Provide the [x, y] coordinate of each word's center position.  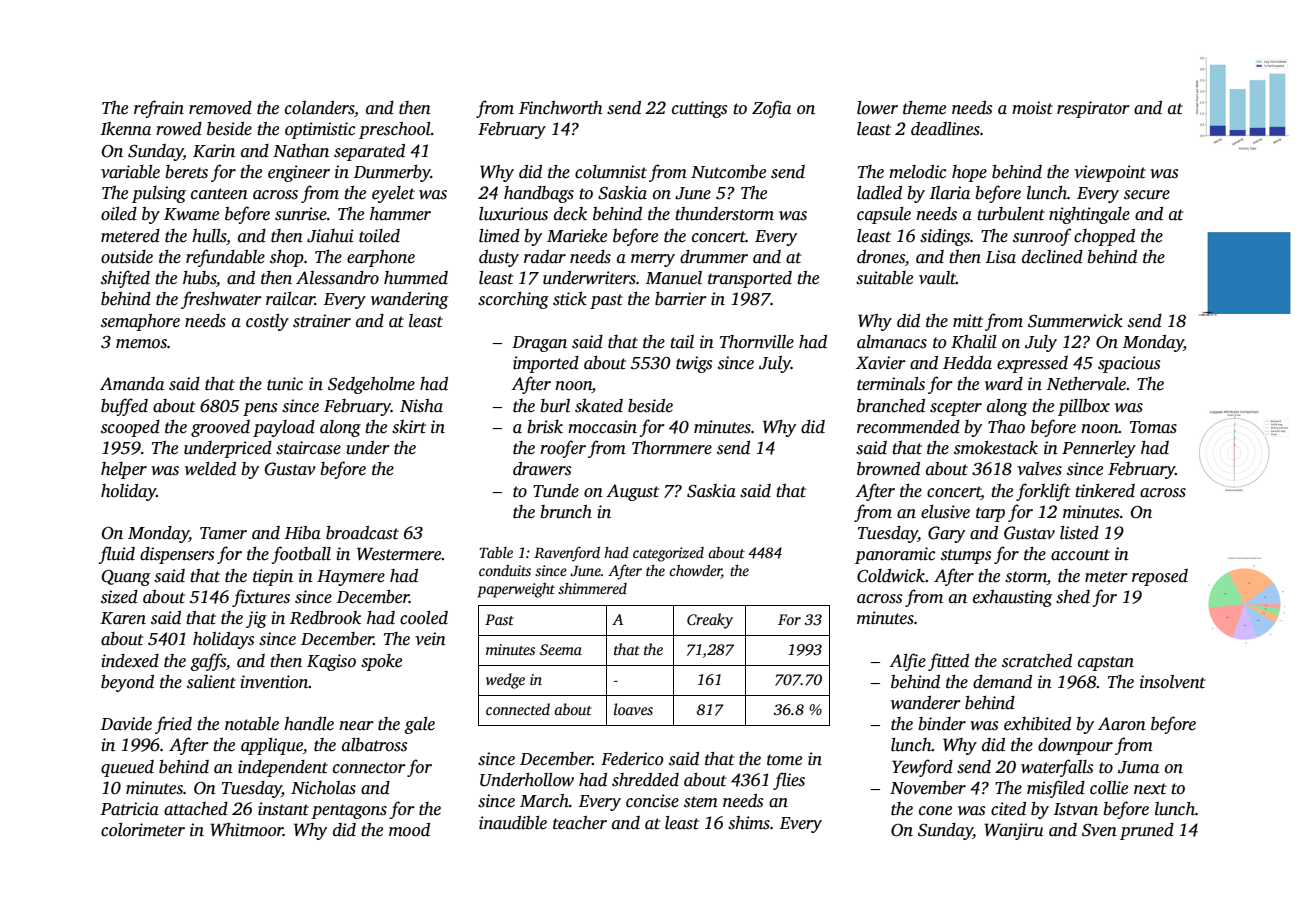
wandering [409, 300]
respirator [1093, 109]
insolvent [1173, 682]
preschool [395, 130]
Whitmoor [246, 830]
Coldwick [891, 576]
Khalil [974, 342]
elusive [945, 512]
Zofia [771, 109]
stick [570, 299]
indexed [130, 661]
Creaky [710, 621]
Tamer [223, 533]
